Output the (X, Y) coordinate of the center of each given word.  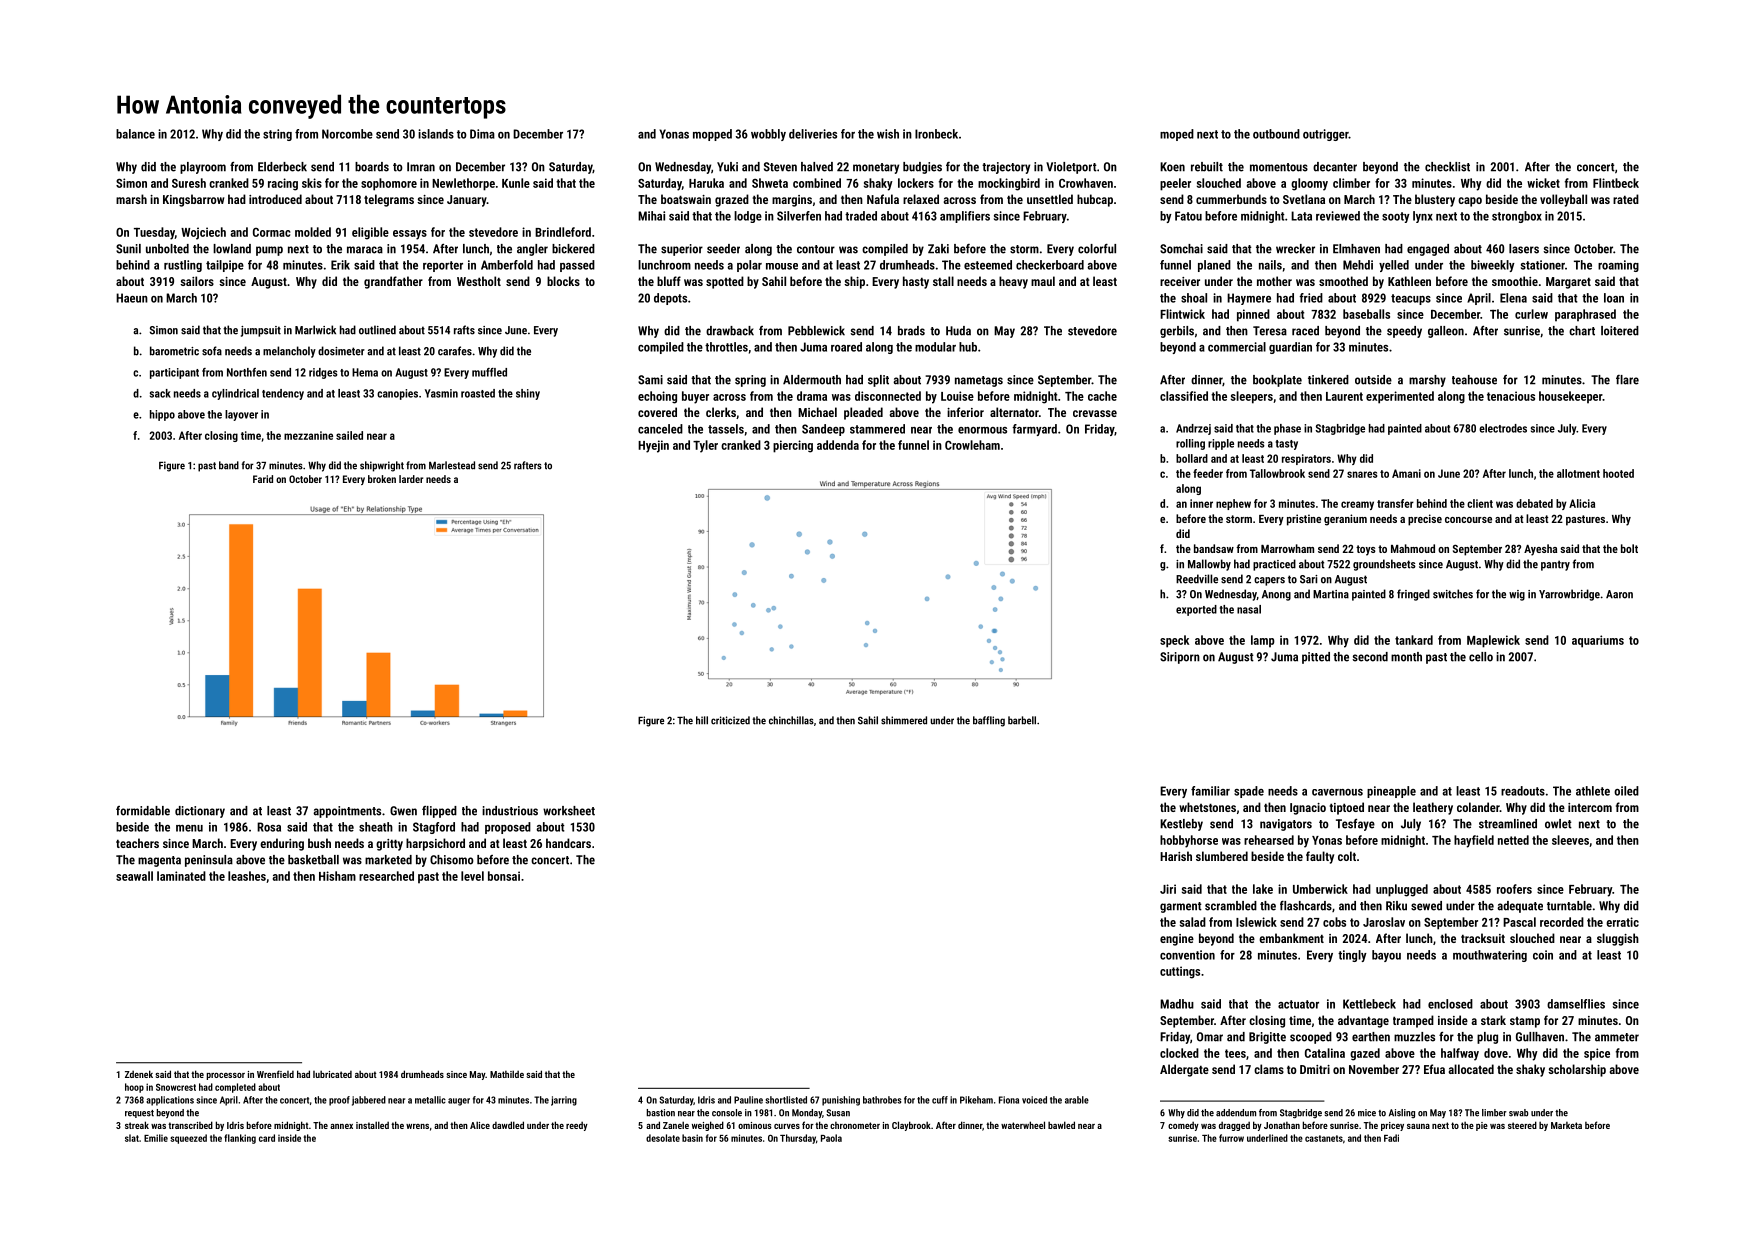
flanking (240, 1139)
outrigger (1326, 135)
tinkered (1328, 380)
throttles (726, 347)
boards (372, 167)
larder (411, 479)
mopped (712, 135)
